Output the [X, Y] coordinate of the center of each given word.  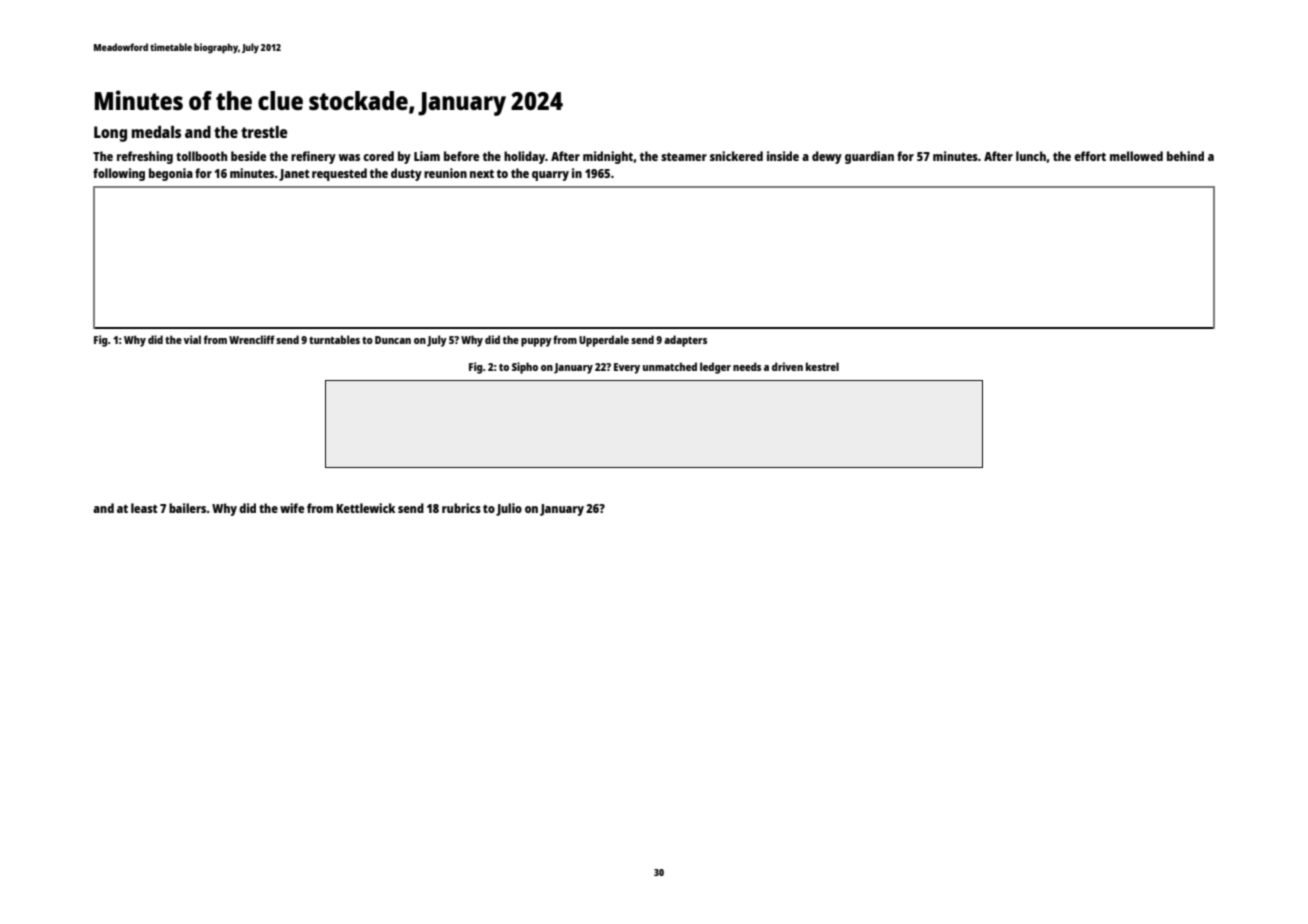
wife [292, 508]
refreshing [145, 157]
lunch [1031, 156]
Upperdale [604, 341]
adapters [685, 341]
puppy [536, 342]
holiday [524, 157]
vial [192, 339]
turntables [334, 339]
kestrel [822, 366]
